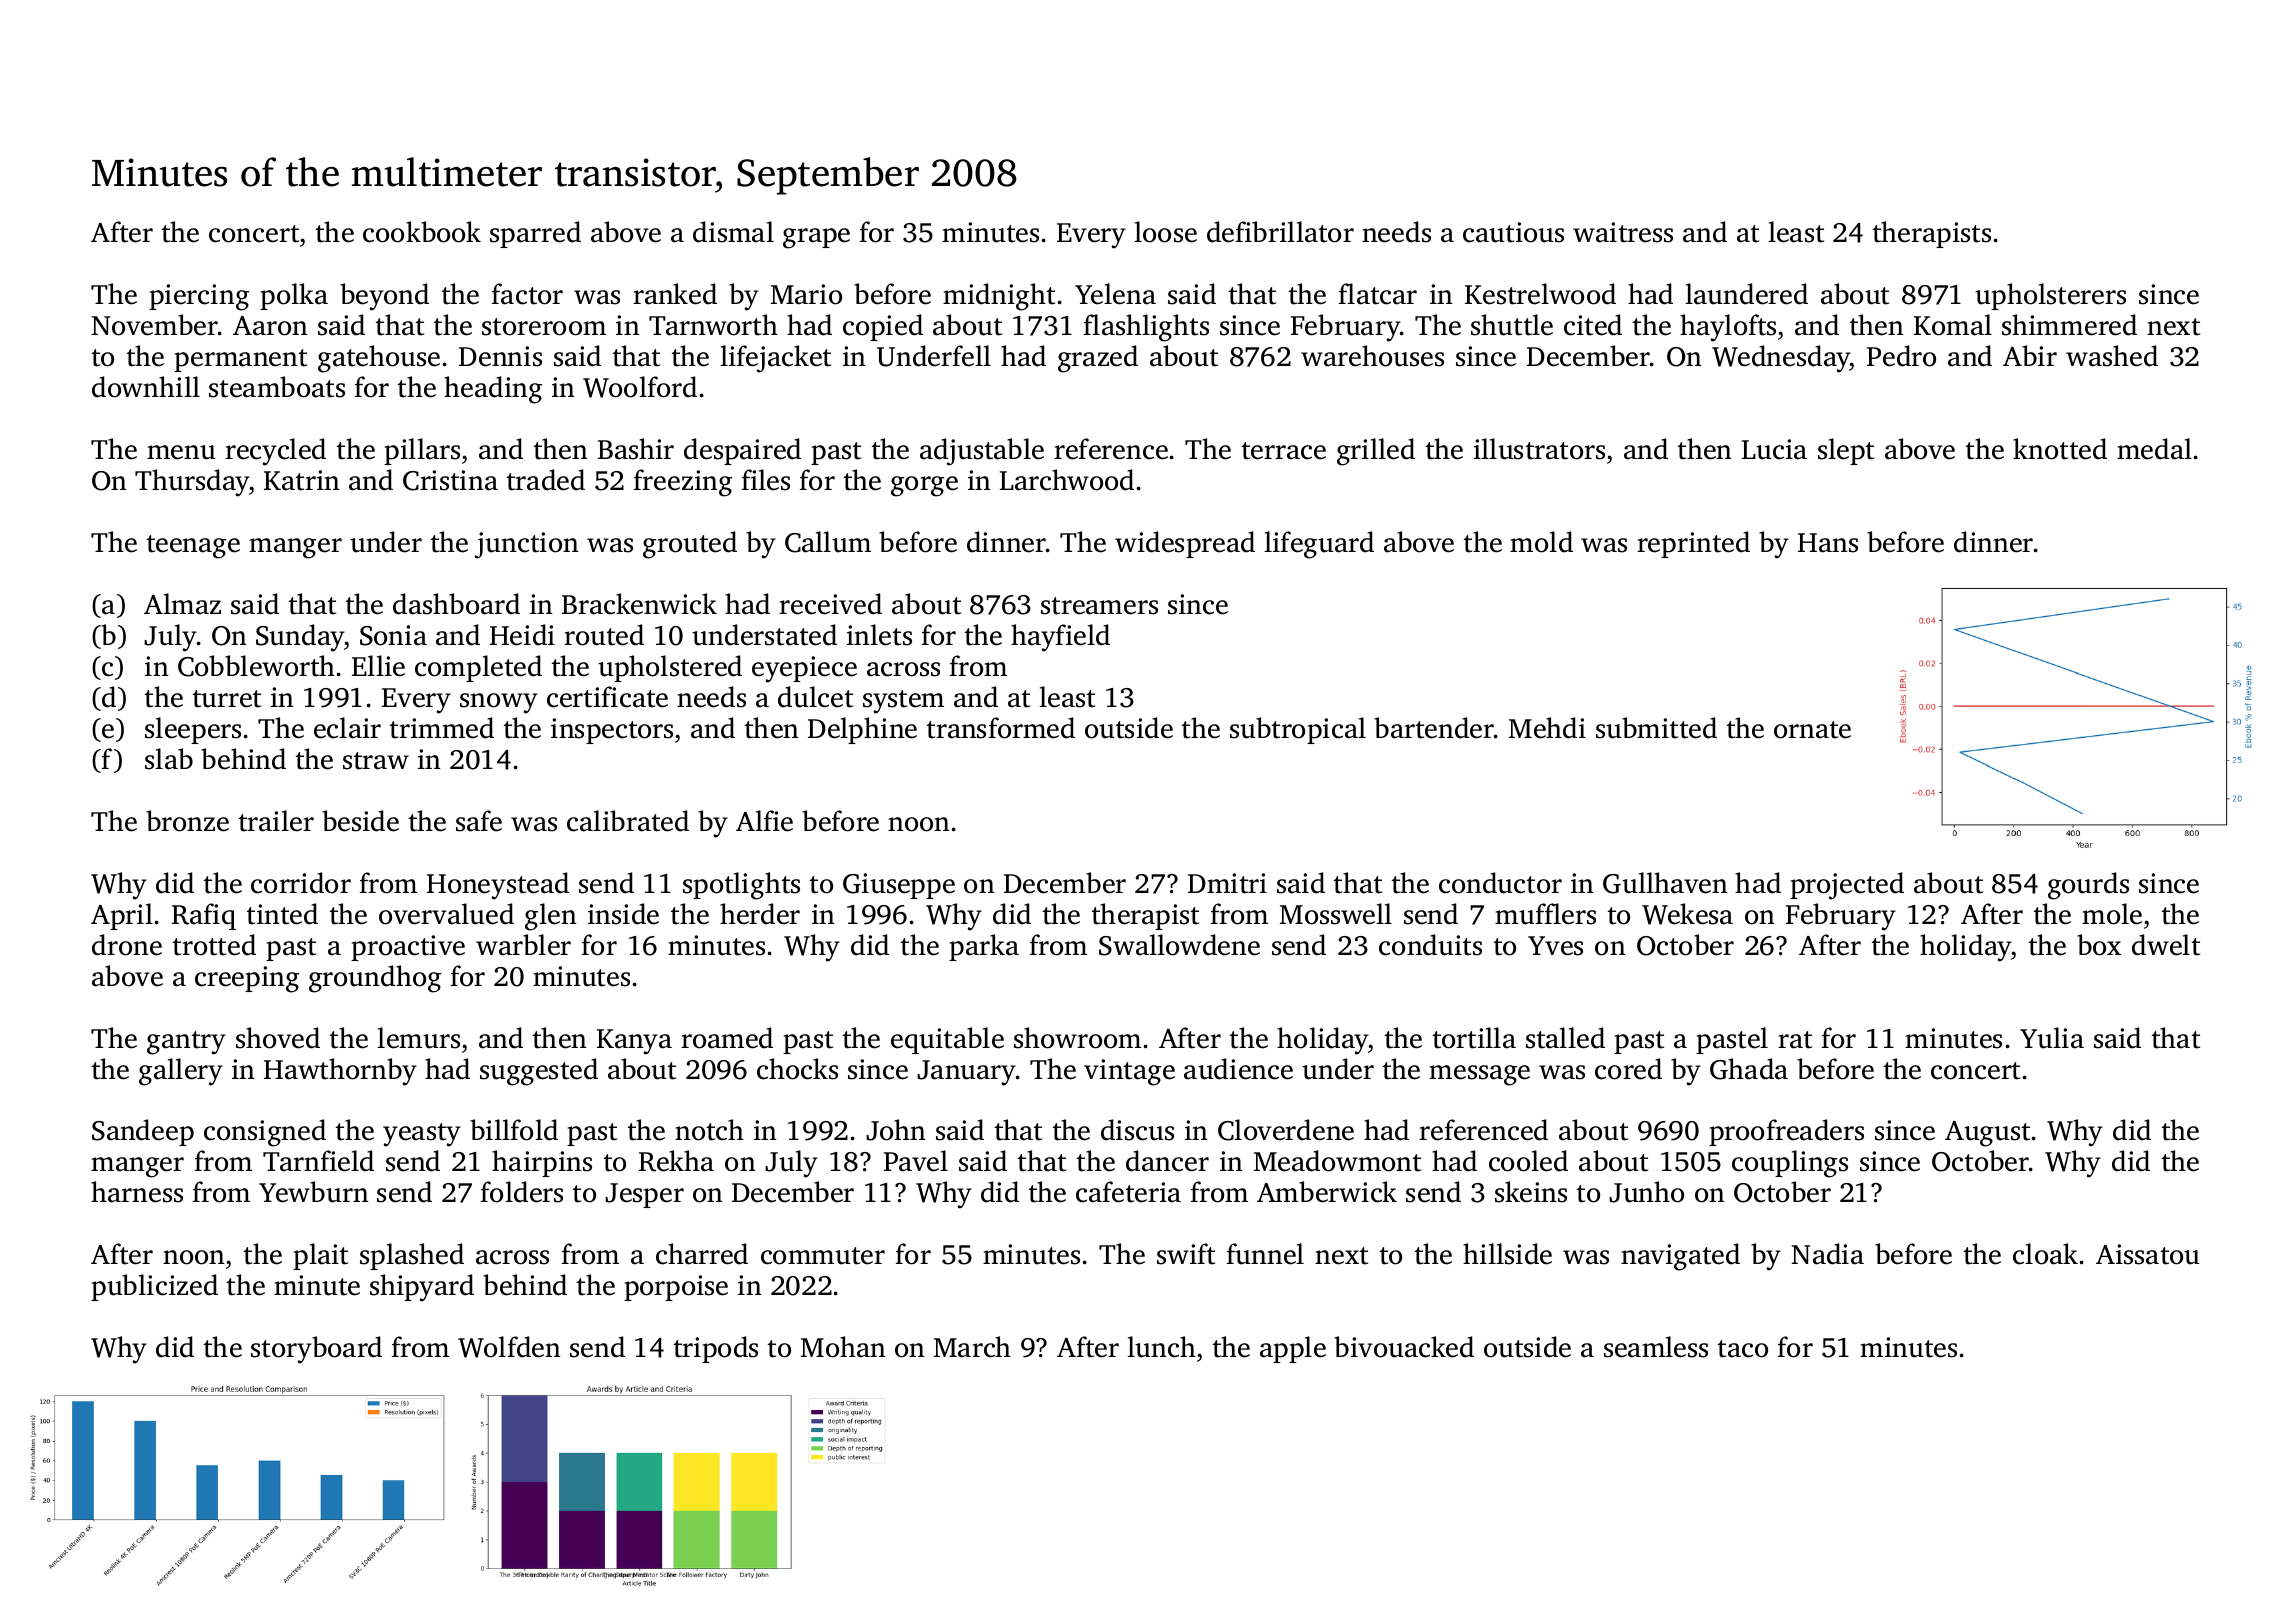 Image resolution: width=2292 pixels, height=1620 pixels. What do you see at coordinates (1901, 356) in the document?
I see `Pedro` at bounding box center [1901, 356].
